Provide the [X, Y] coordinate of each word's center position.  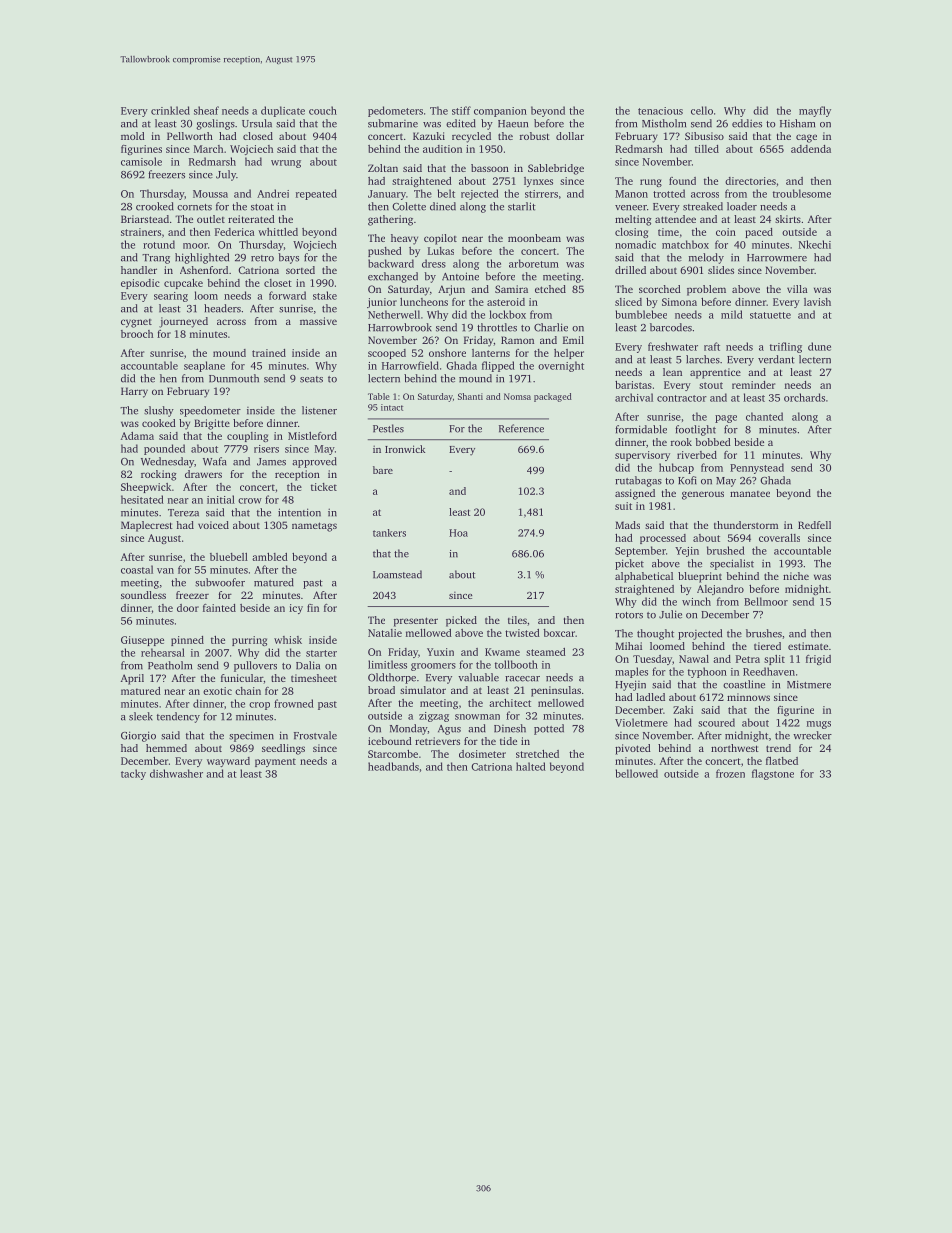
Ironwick [405, 449]
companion [500, 112]
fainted [219, 608]
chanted [764, 416]
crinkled [170, 110]
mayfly [815, 111]
